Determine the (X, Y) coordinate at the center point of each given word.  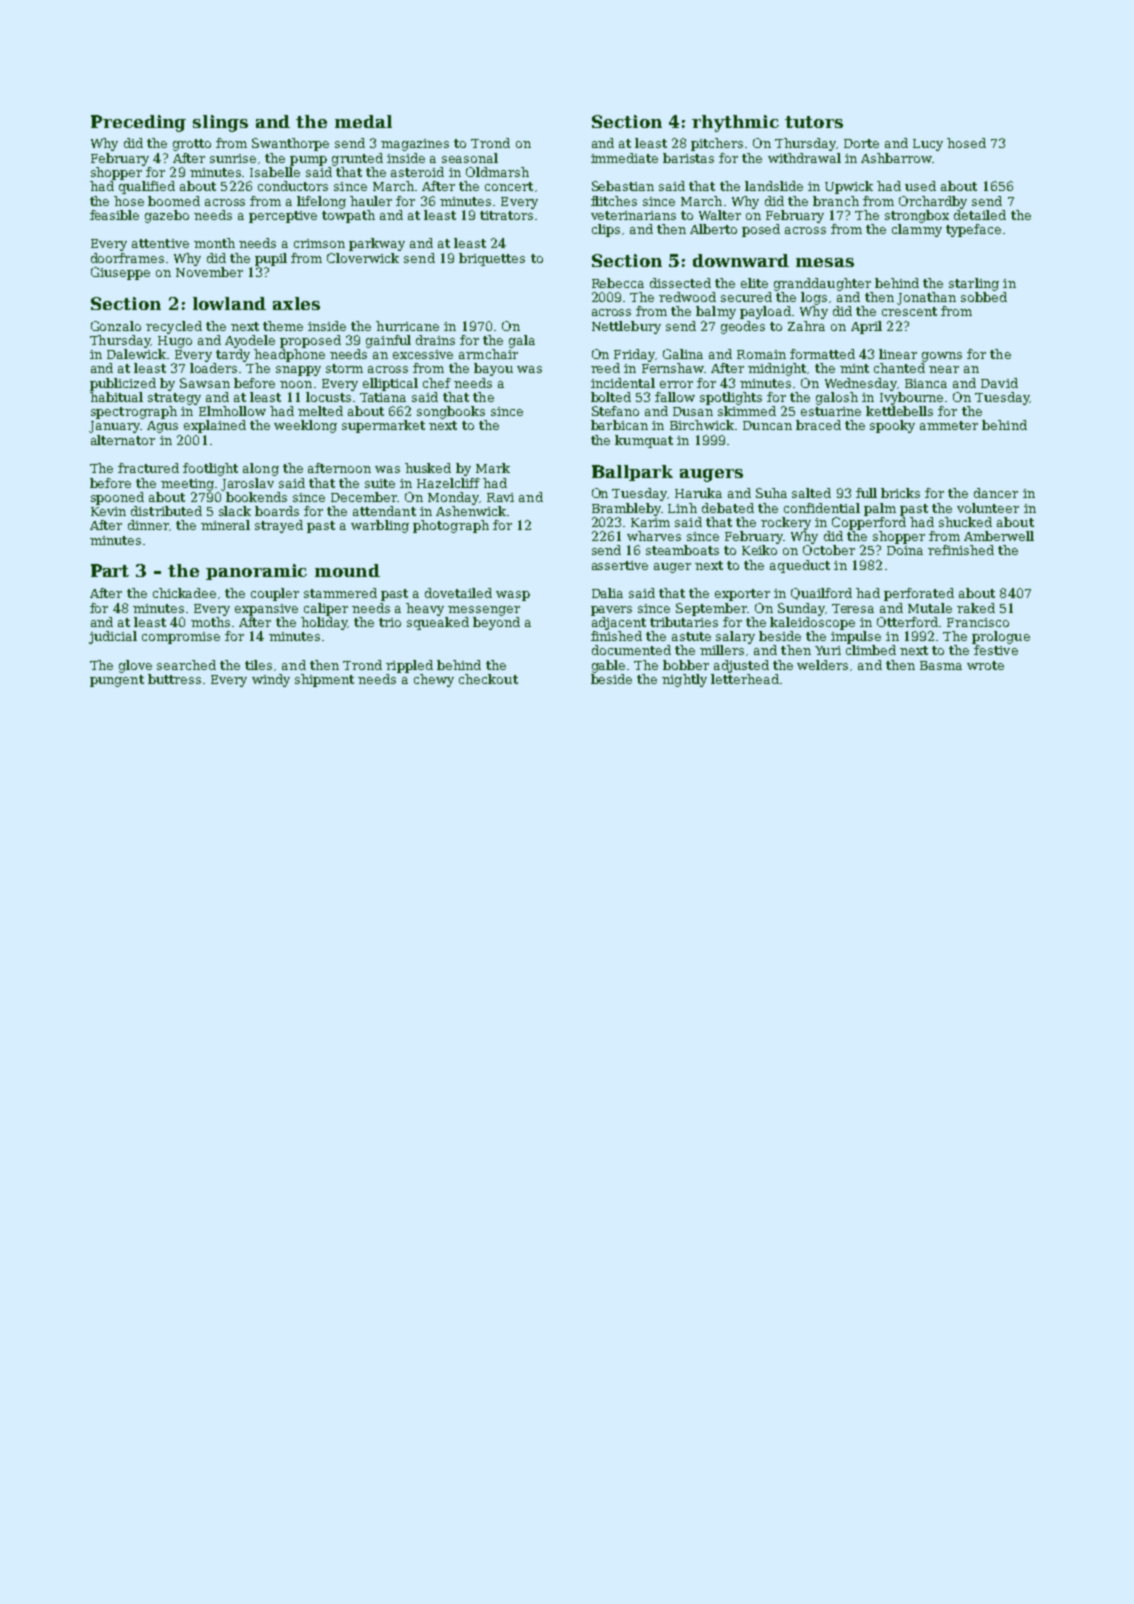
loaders (213, 368)
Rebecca (618, 283)
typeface (973, 230)
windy (271, 680)
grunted (357, 159)
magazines (415, 145)
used (920, 186)
